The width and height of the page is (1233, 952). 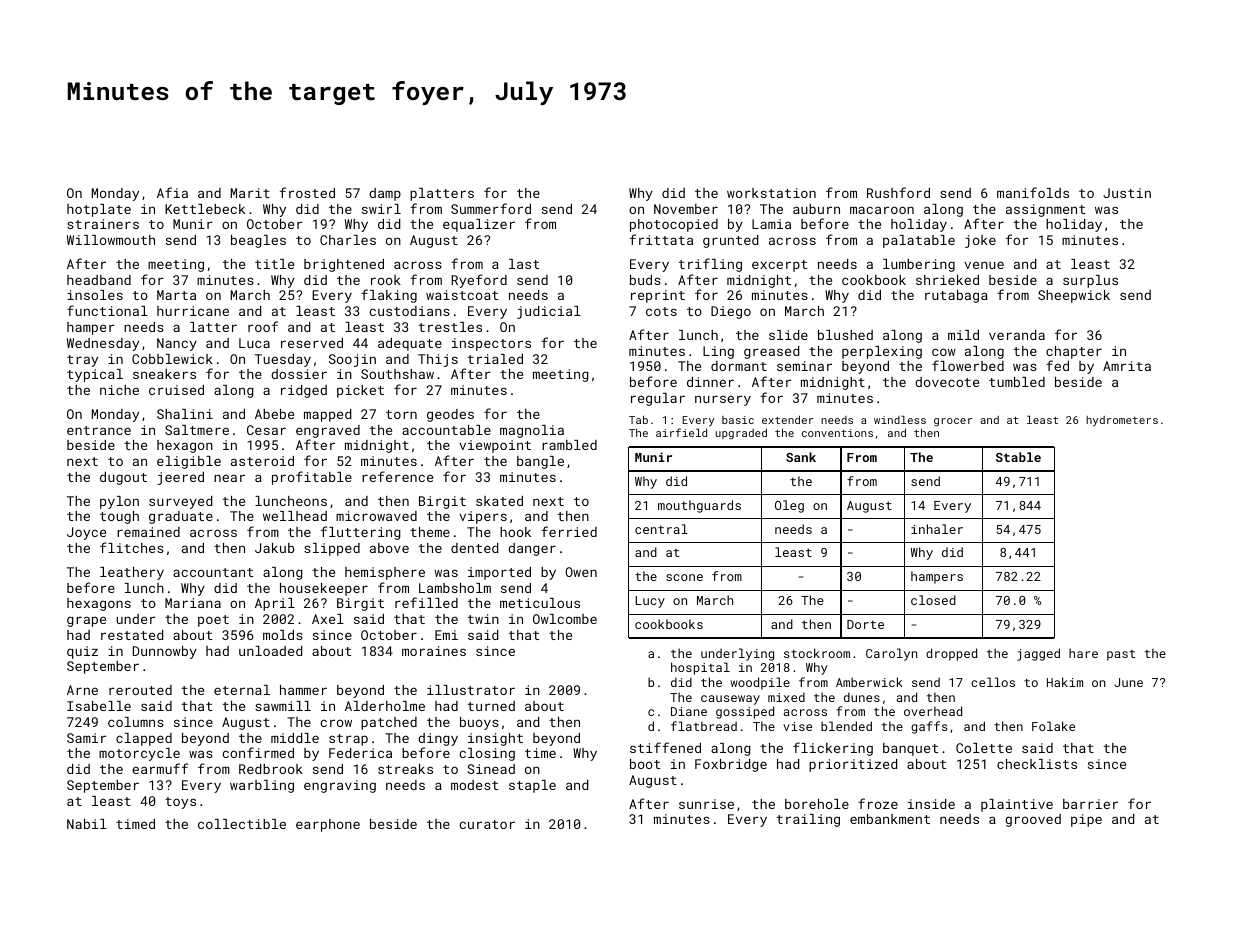 What do you see at coordinates (937, 529) in the page?
I see `inhaler` at bounding box center [937, 529].
